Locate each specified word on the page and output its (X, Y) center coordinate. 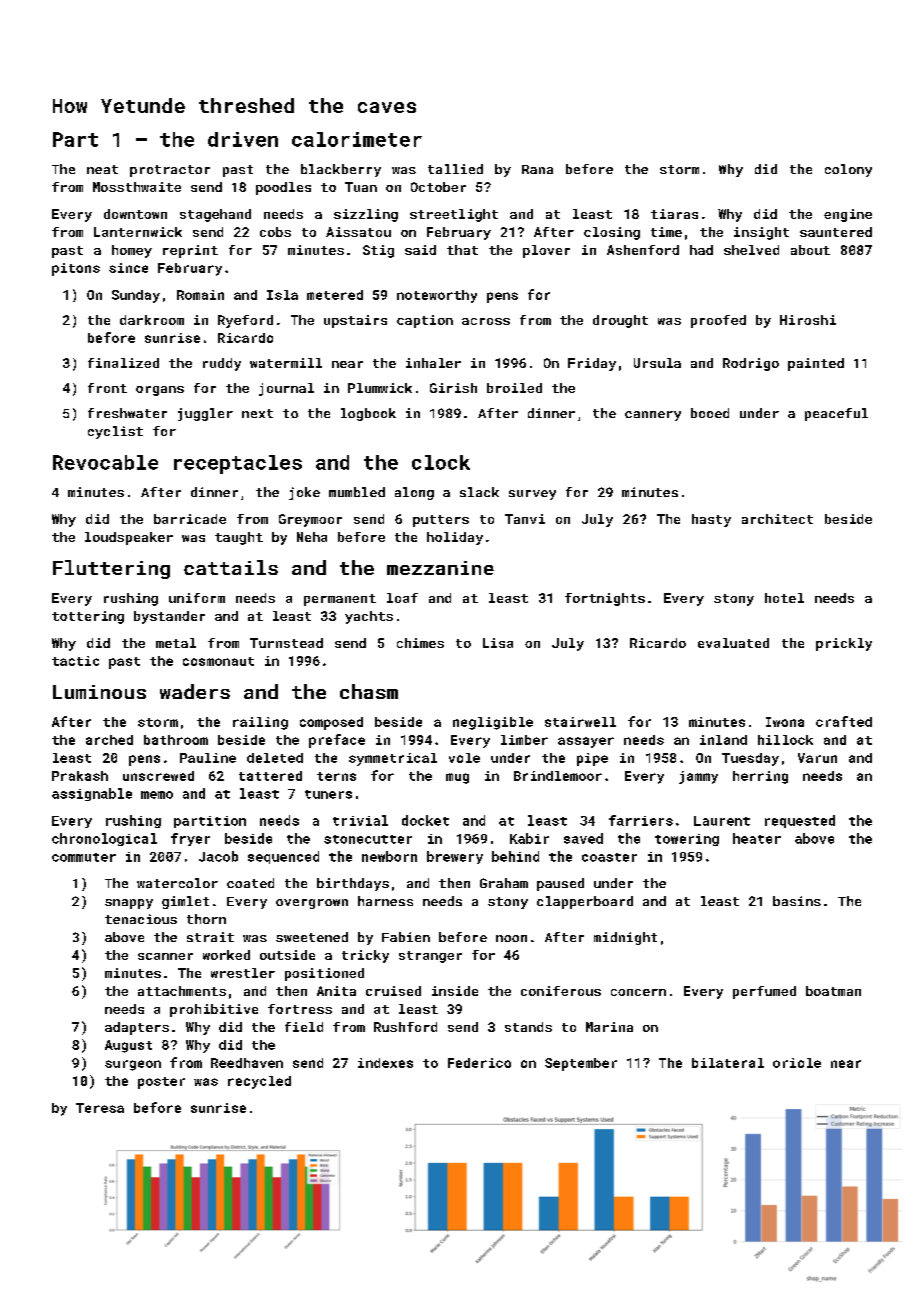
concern (638, 992)
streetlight (454, 215)
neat (102, 169)
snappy (129, 904)
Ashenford (643, 250)
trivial (360, 820)
